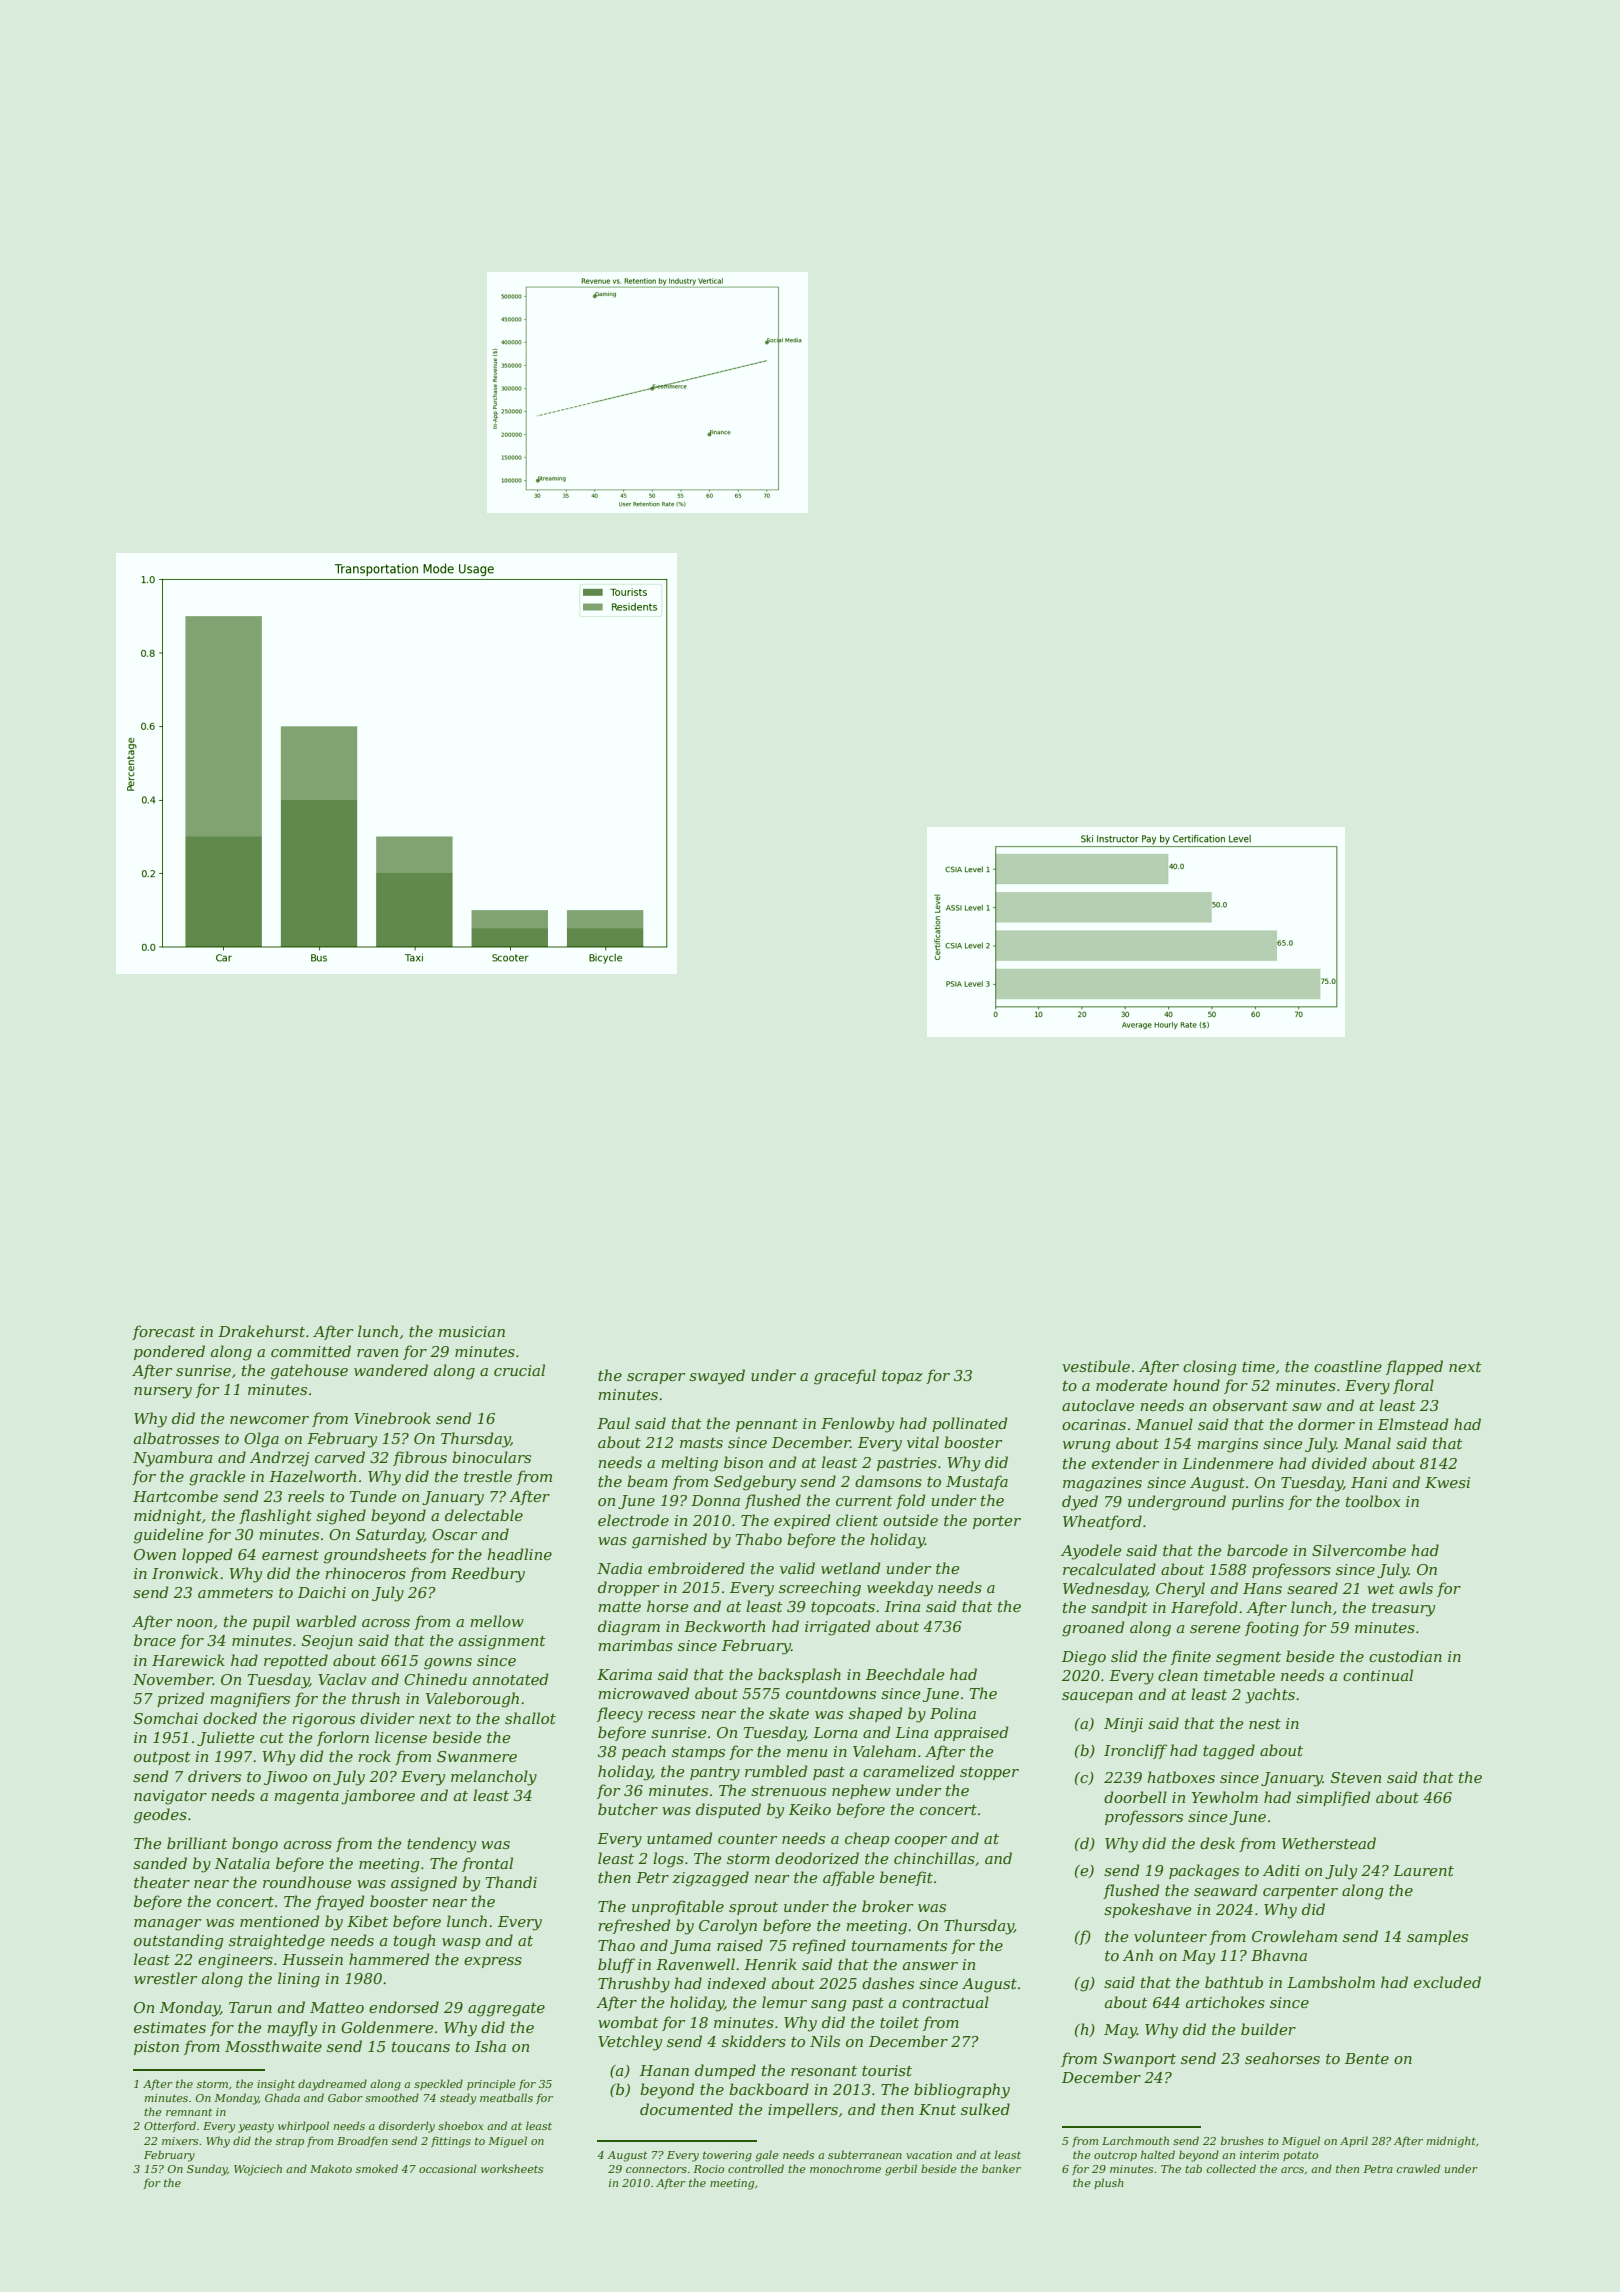 This screenshot has width=1620, height=2292. What do you see at coordinates (163, 1332) in the screenshot?
I see `forecast` at bounding box center [163, 1332].
